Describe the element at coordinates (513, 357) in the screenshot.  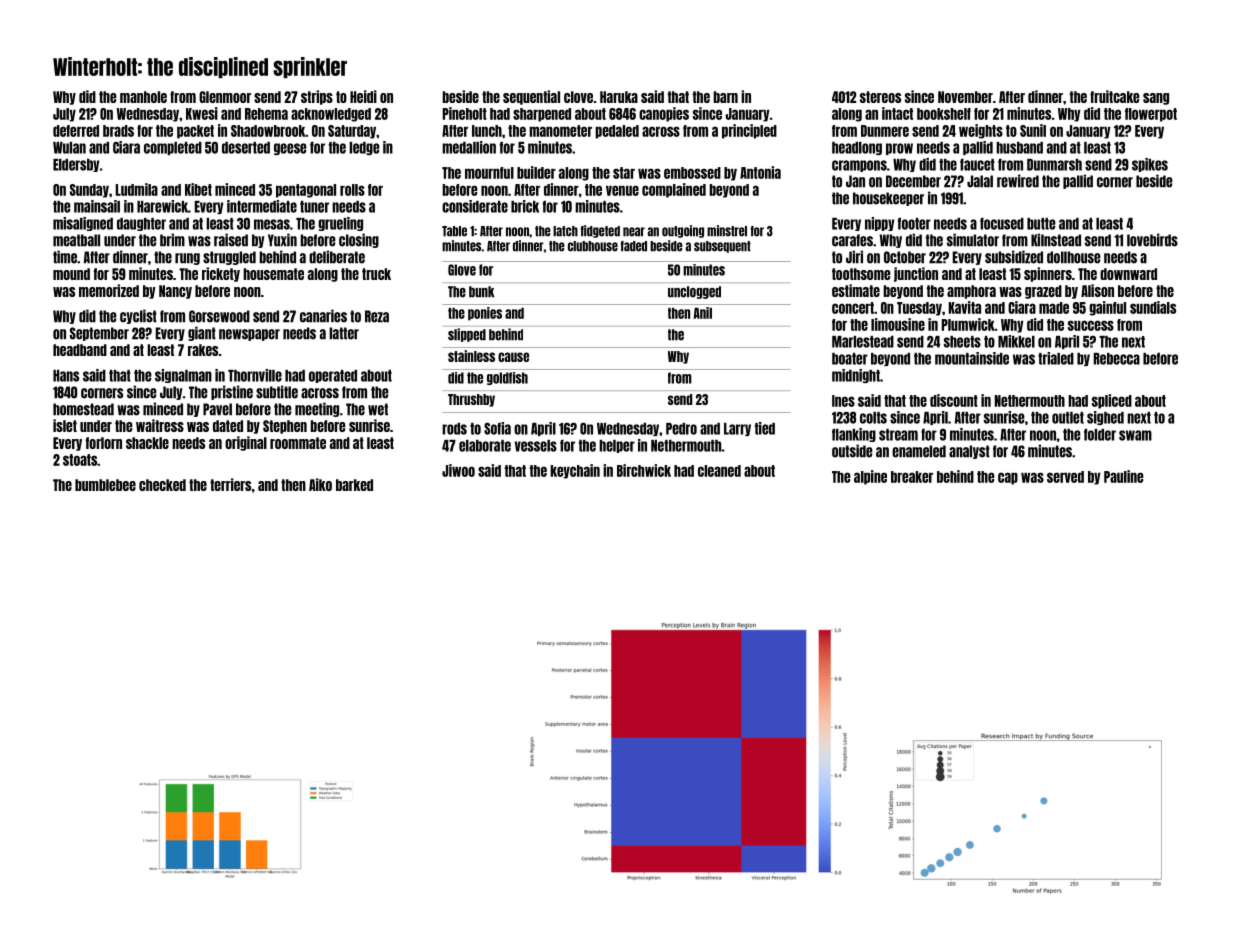
I see `cause` at that location.
